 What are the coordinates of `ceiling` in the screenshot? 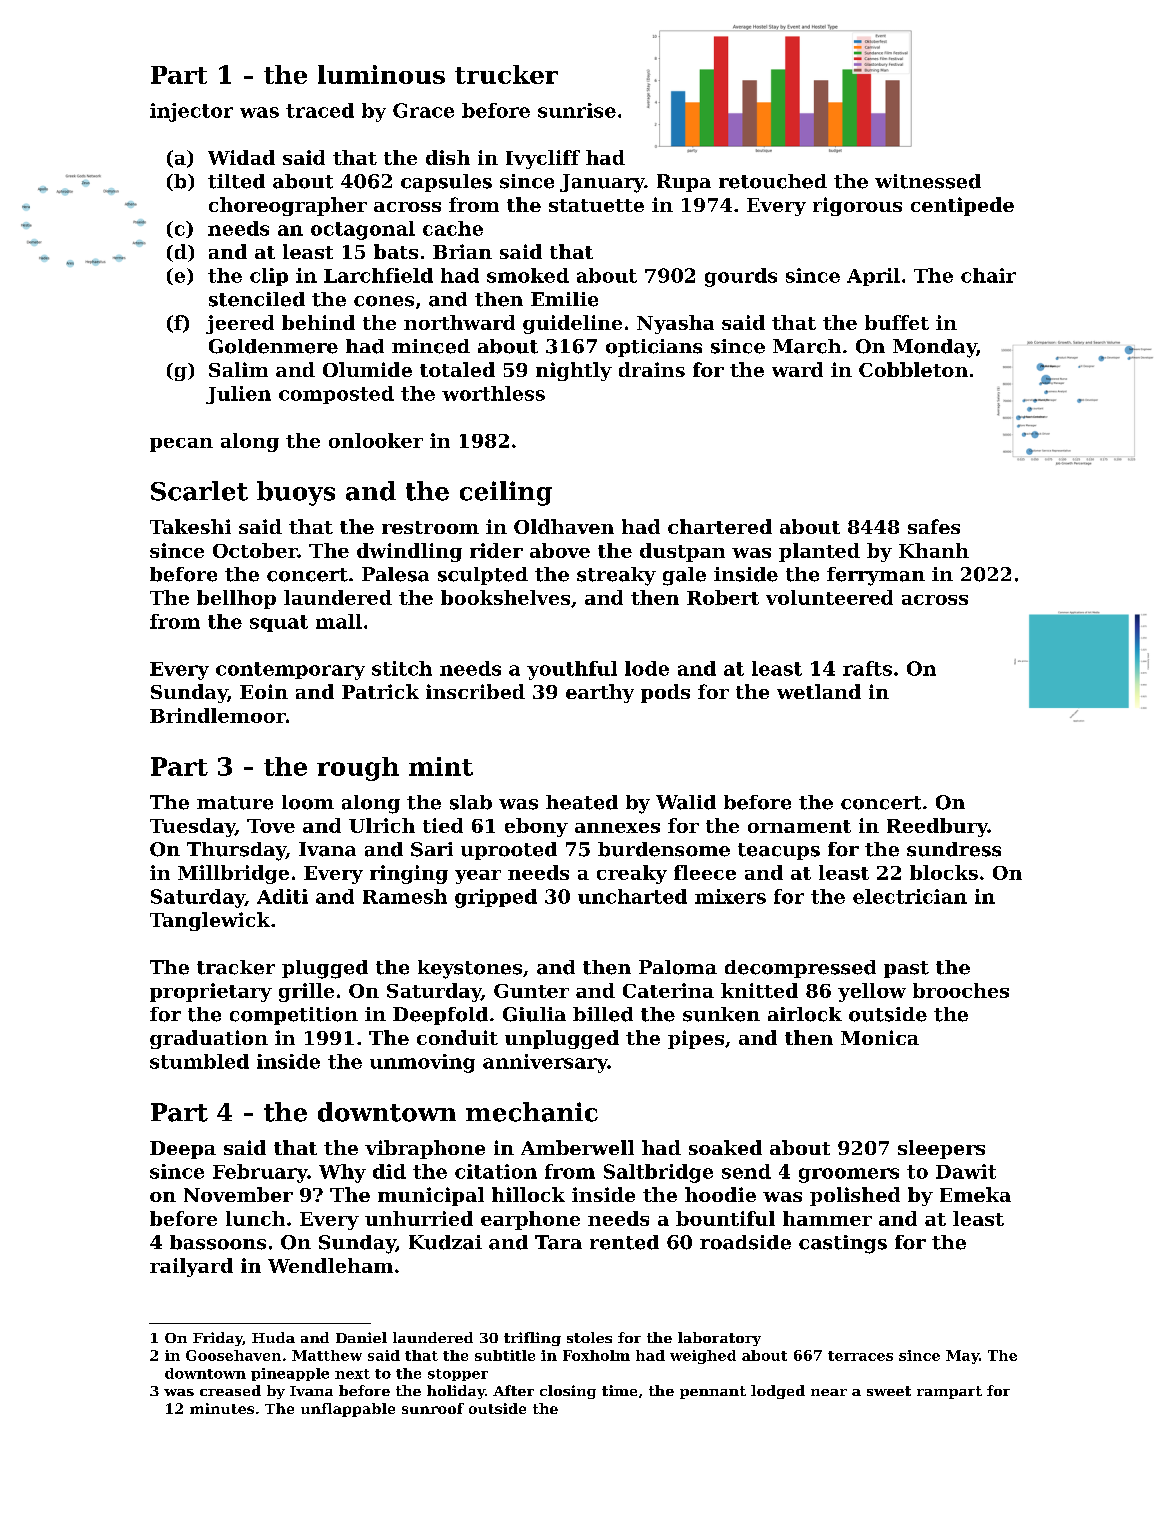 It's located at (506, 493).
